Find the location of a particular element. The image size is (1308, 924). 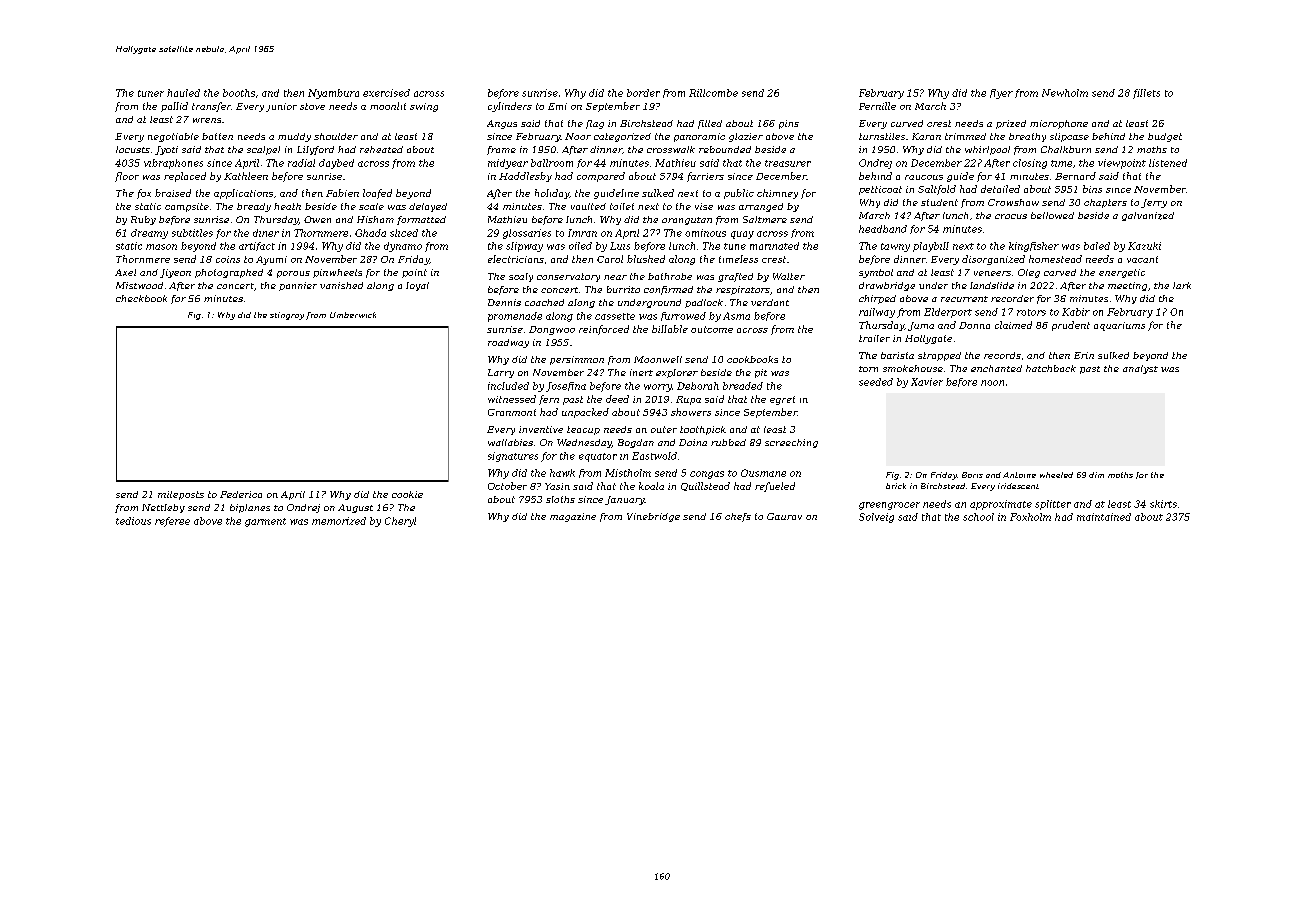

breathy is located at coordinates (1027, 137).
